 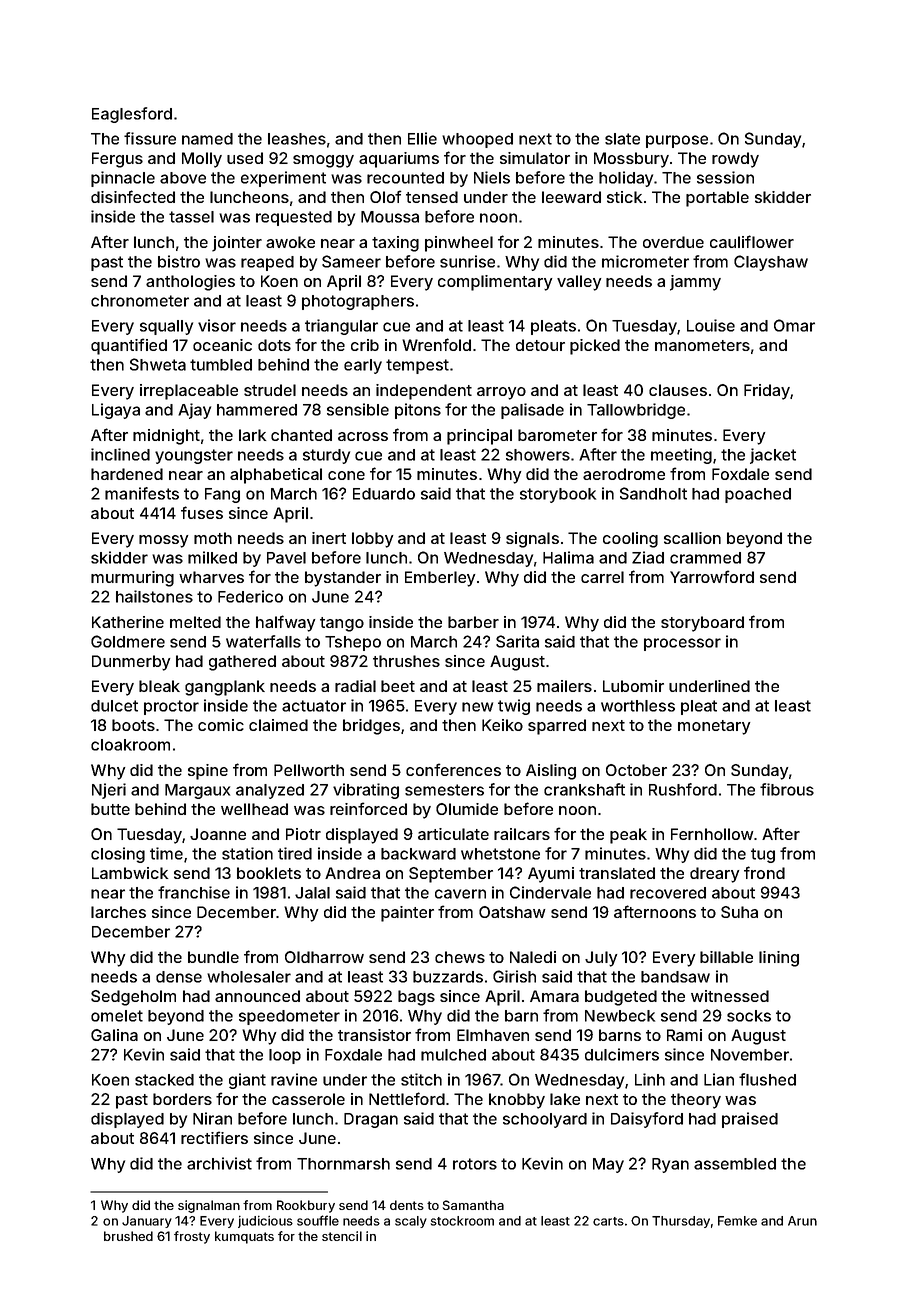 I want to click on brushed, so click(x=128, y=1236).
